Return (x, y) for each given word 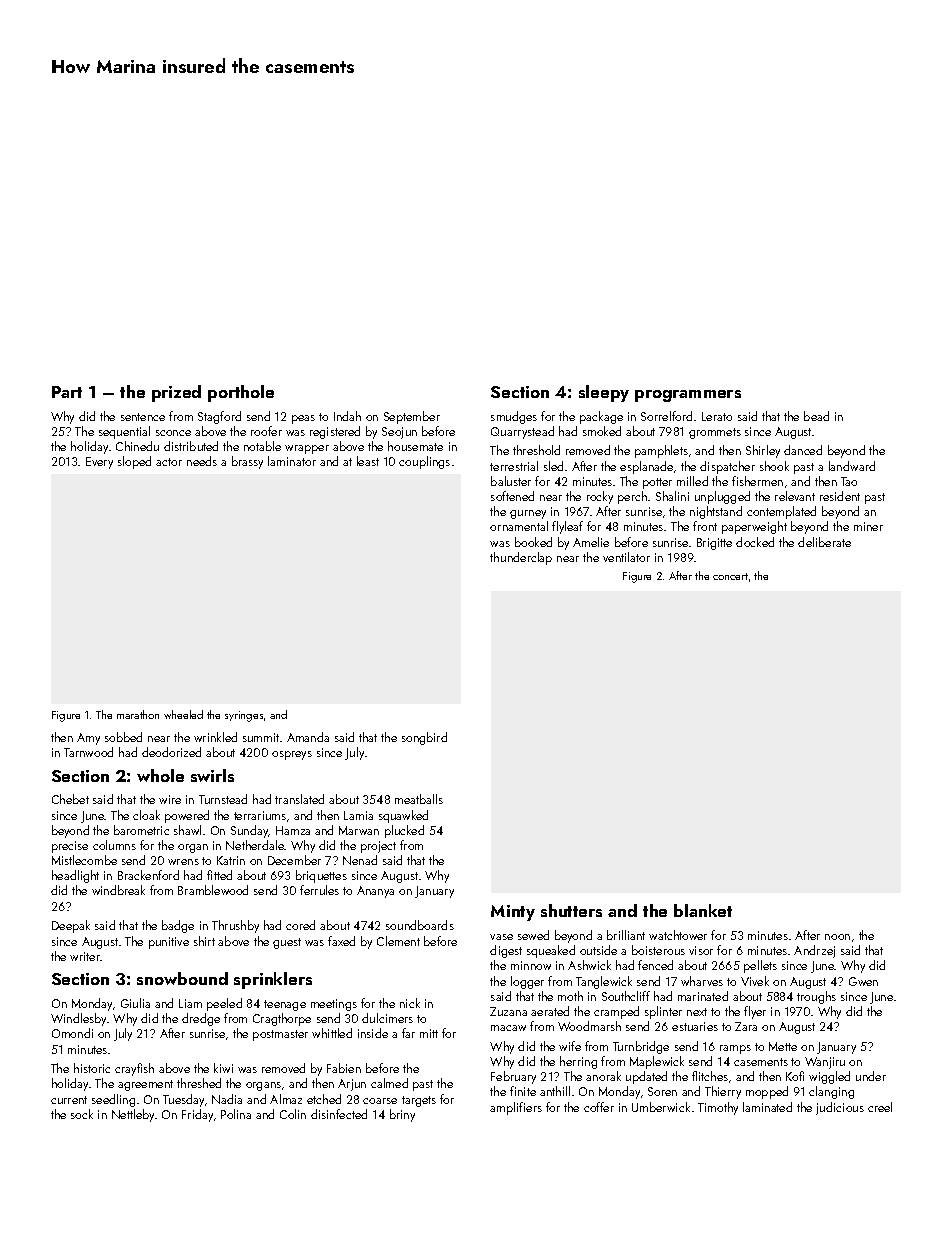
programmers (688, 396)
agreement (145, 1085)
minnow (531, 965)
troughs (816, 997)
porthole (241, 393)
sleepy (604, 393)
